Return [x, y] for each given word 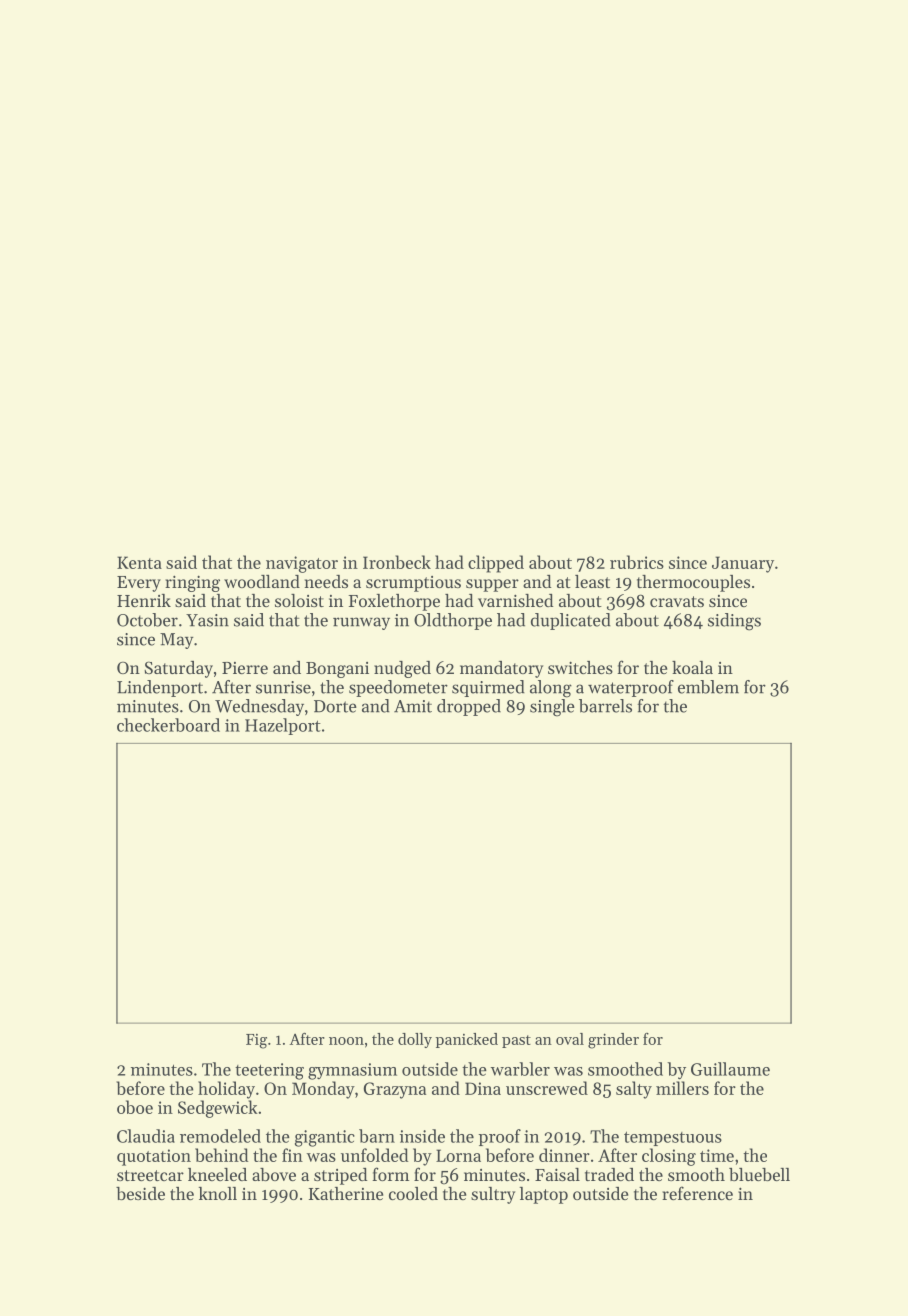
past [516, 1041]
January [743, 564]
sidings [734, 622]
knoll [218, 1193]
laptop [543, 1195]
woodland [262, 581]
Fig [256, 1041]
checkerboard [168, 725]
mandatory [501, 669]
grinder [613, 1041]
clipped [496, 564]
